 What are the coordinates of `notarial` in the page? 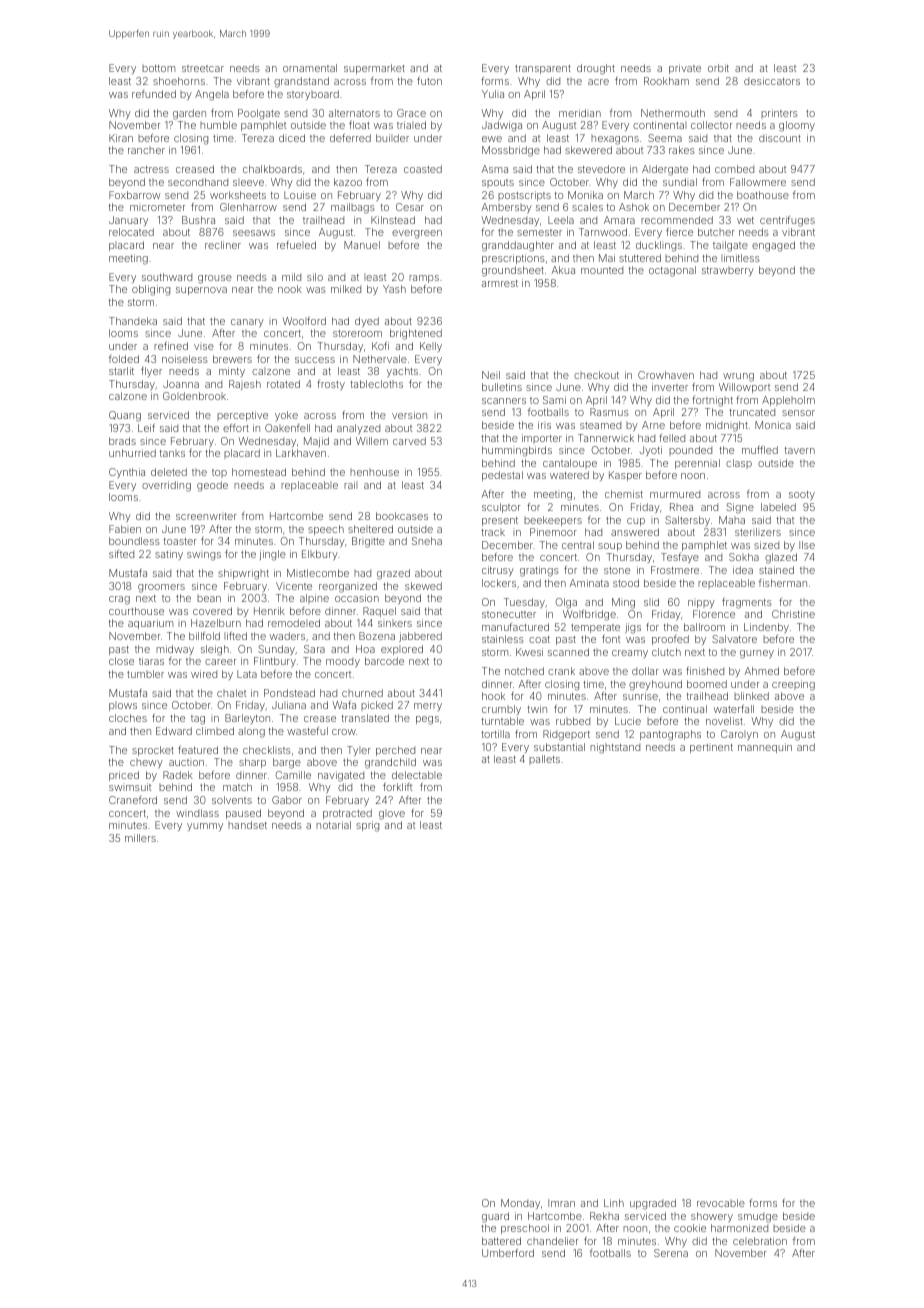 It's located at (333, 825).
